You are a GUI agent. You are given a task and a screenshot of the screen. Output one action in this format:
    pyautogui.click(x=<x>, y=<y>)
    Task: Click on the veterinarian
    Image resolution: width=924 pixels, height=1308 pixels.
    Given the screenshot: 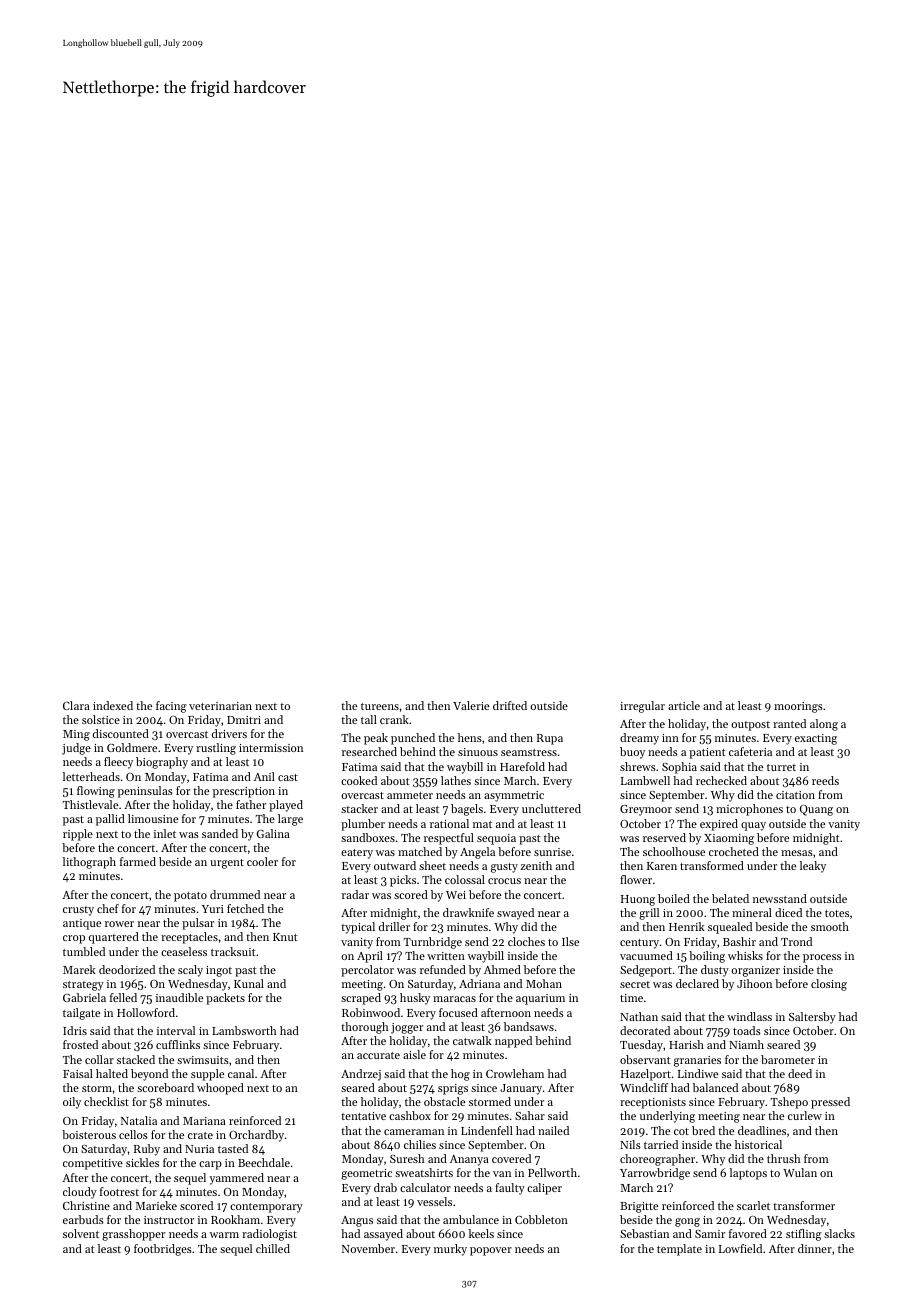 What is the action you would take?
    pyautogui.click(x=220, y=706)
